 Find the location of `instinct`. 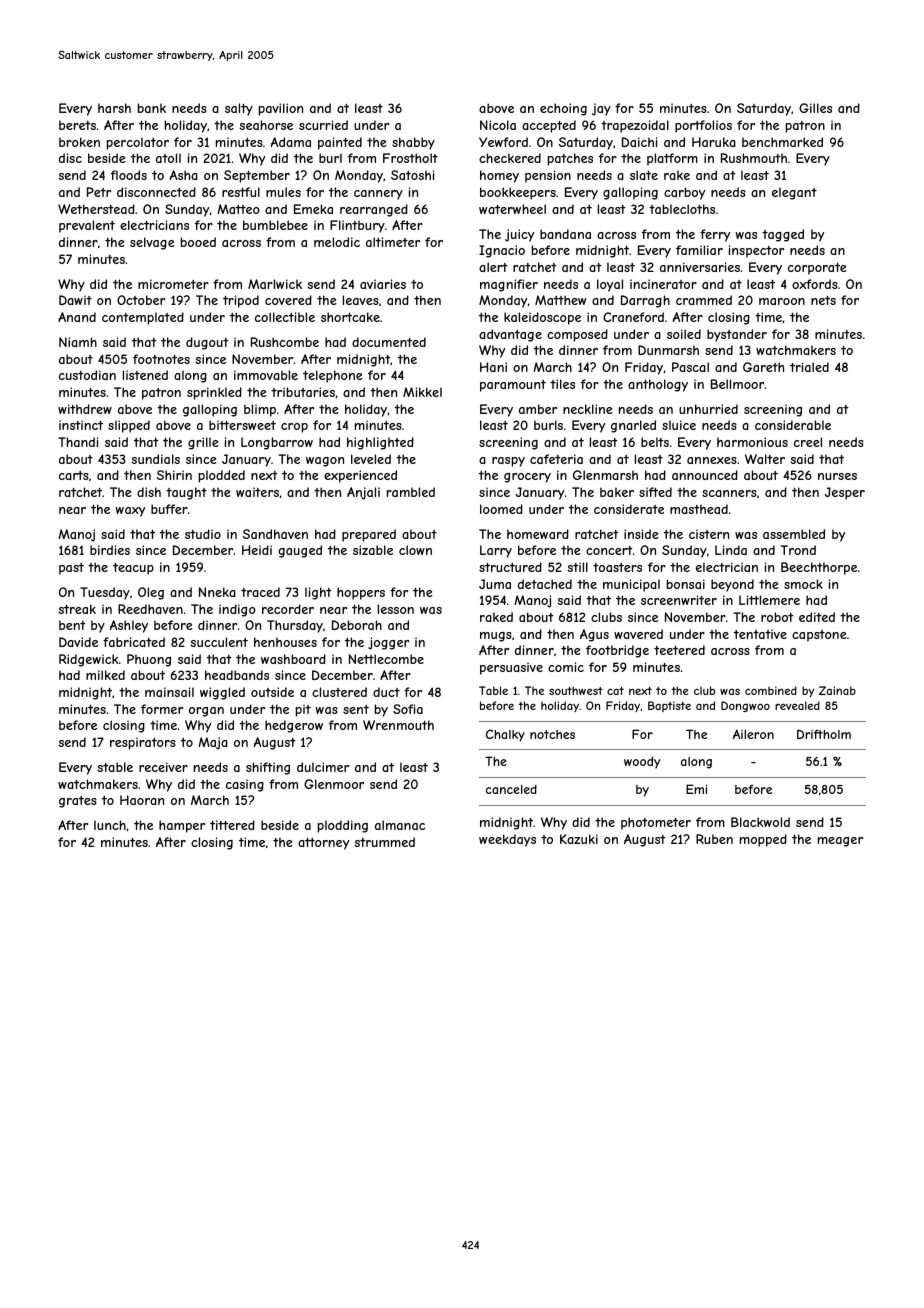

instinct is located at coordinates (81, 425).
